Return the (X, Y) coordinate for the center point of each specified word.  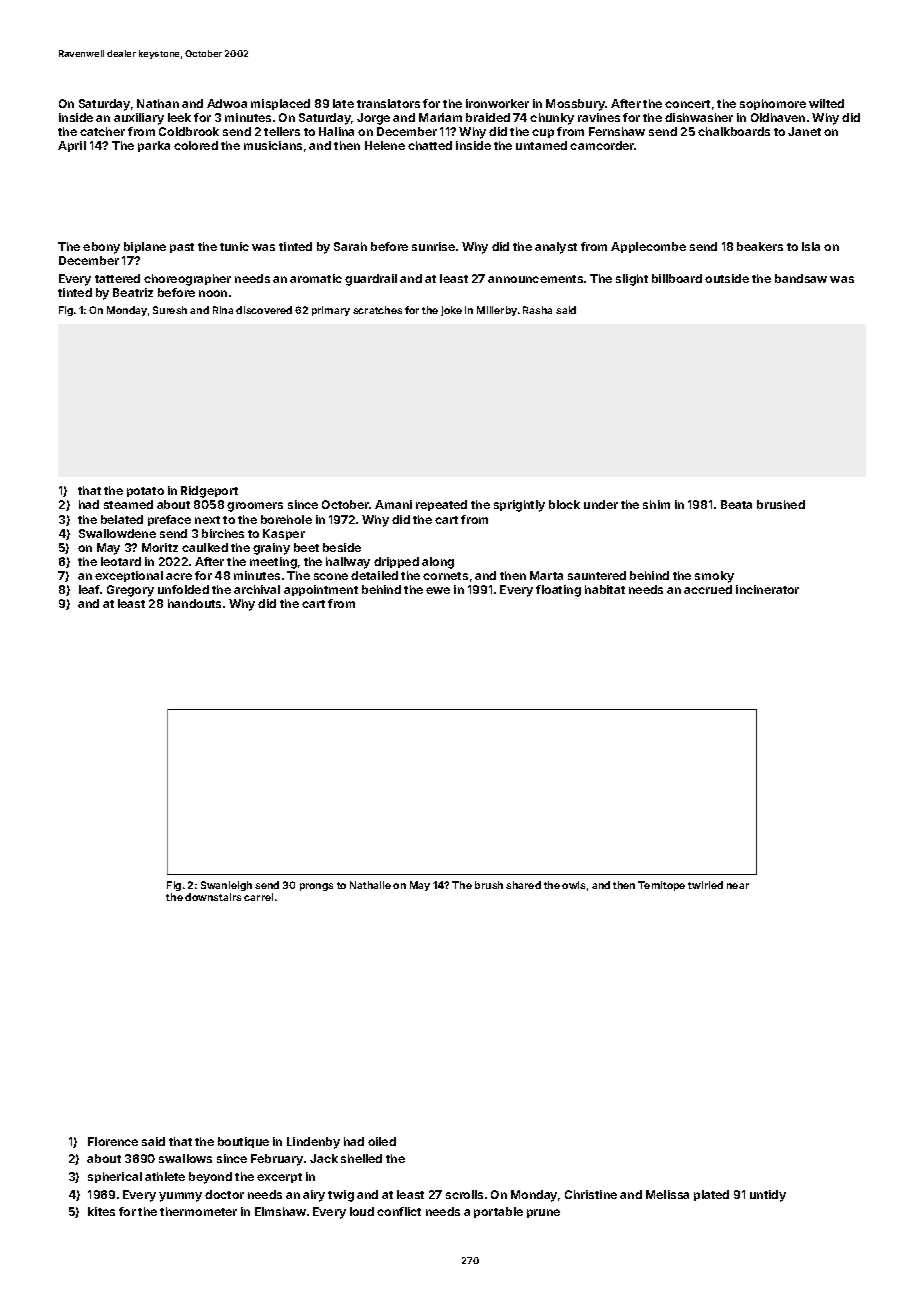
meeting (273, 563)
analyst (556, 248)
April (72, 146)
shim (656, 504)
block (564, 504)
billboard (677, 278)
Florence (113, 1141)
